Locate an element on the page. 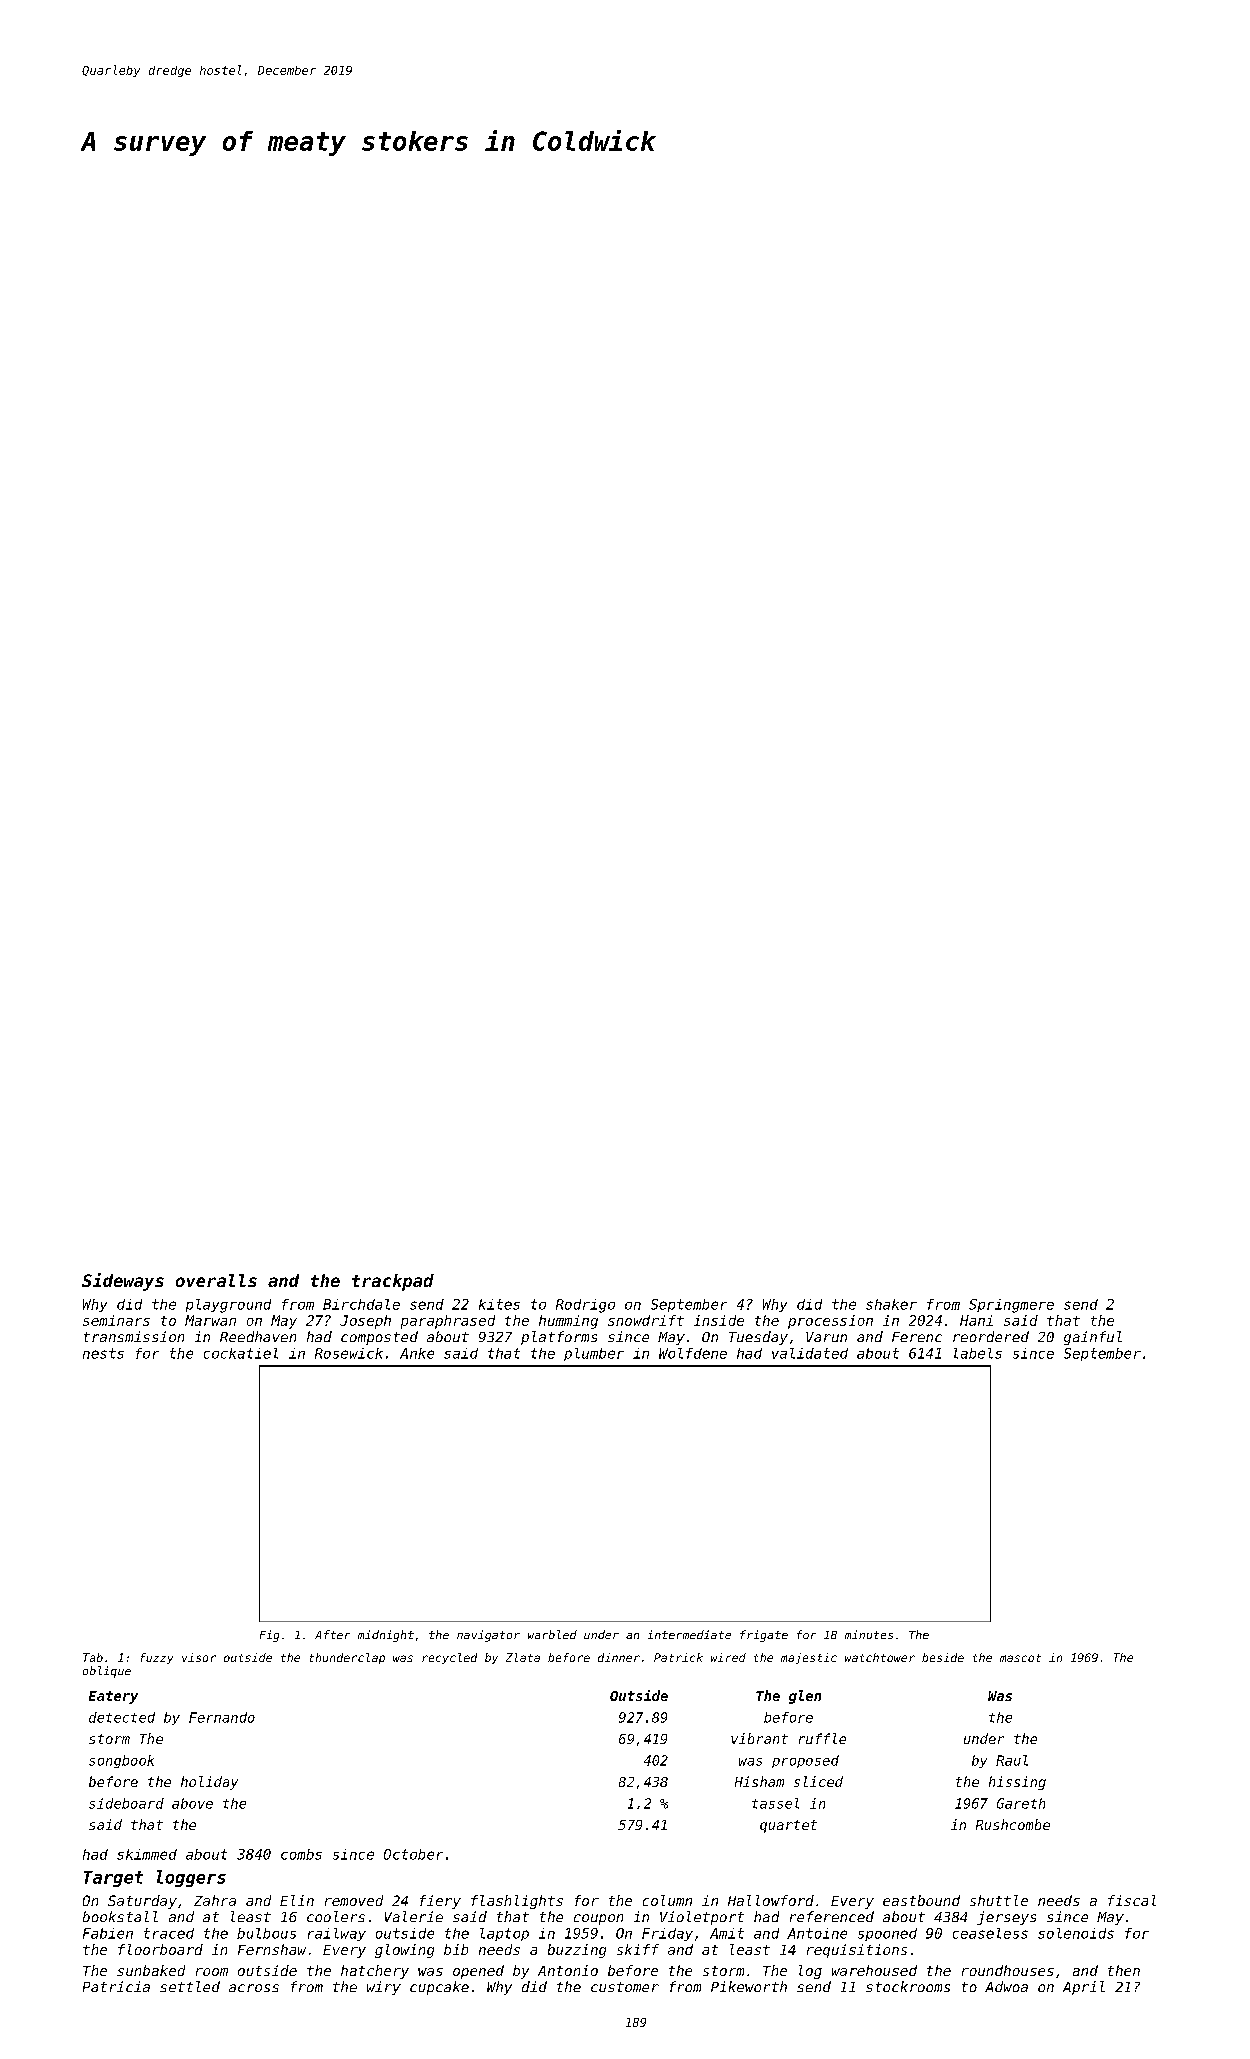 This image has width=1250, height=2059. Patricia is located at coordinates (116, 1986).
